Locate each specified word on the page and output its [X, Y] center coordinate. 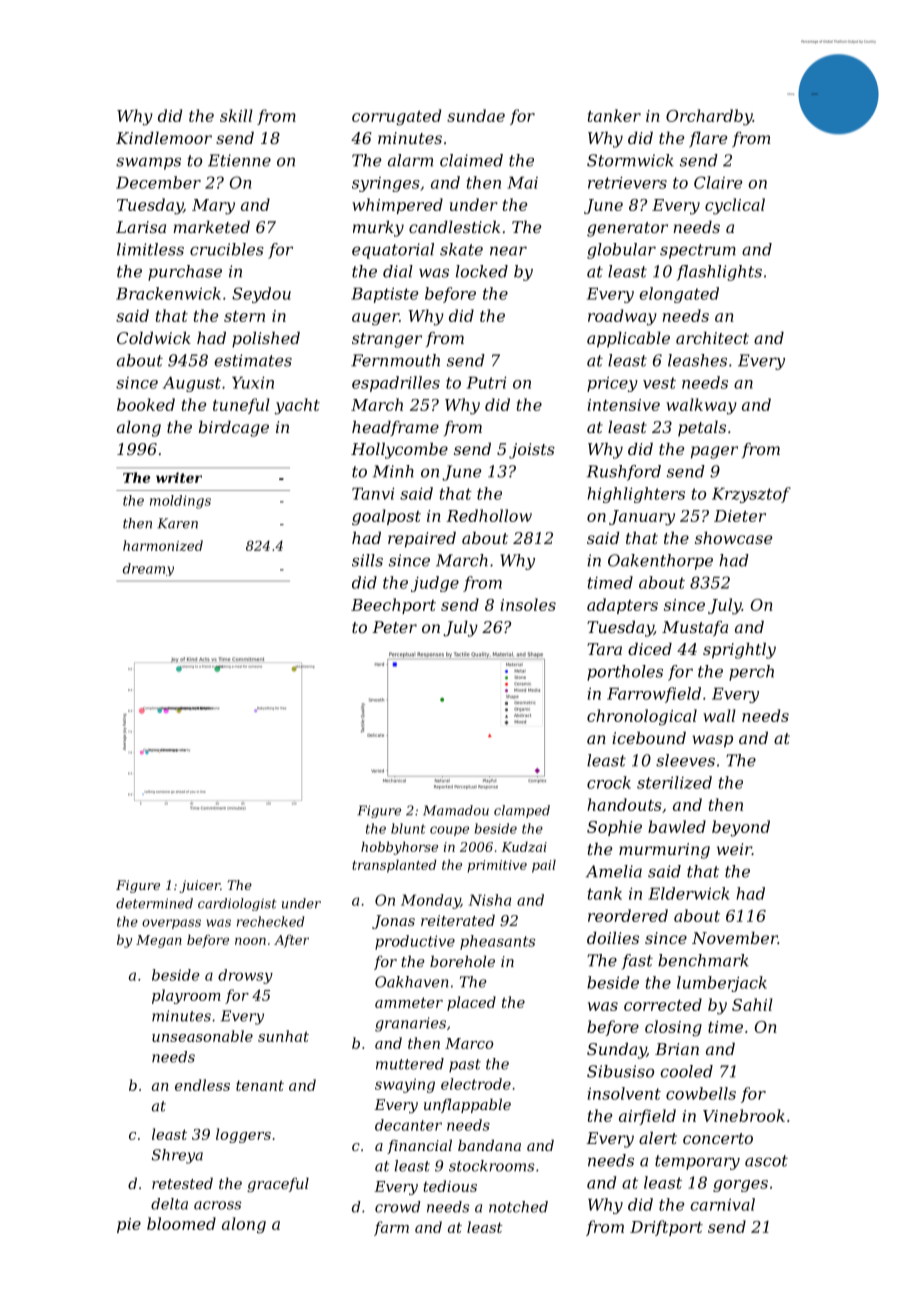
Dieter [740, 516]
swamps [148, 163]
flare [708, 140]
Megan [159, 941]
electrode [476, 1084]
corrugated [396, 117]
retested [182, 1183]
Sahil [752, 1004]
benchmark [703, 960]
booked [146, 404]
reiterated [458, 920]
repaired [422, 540]
